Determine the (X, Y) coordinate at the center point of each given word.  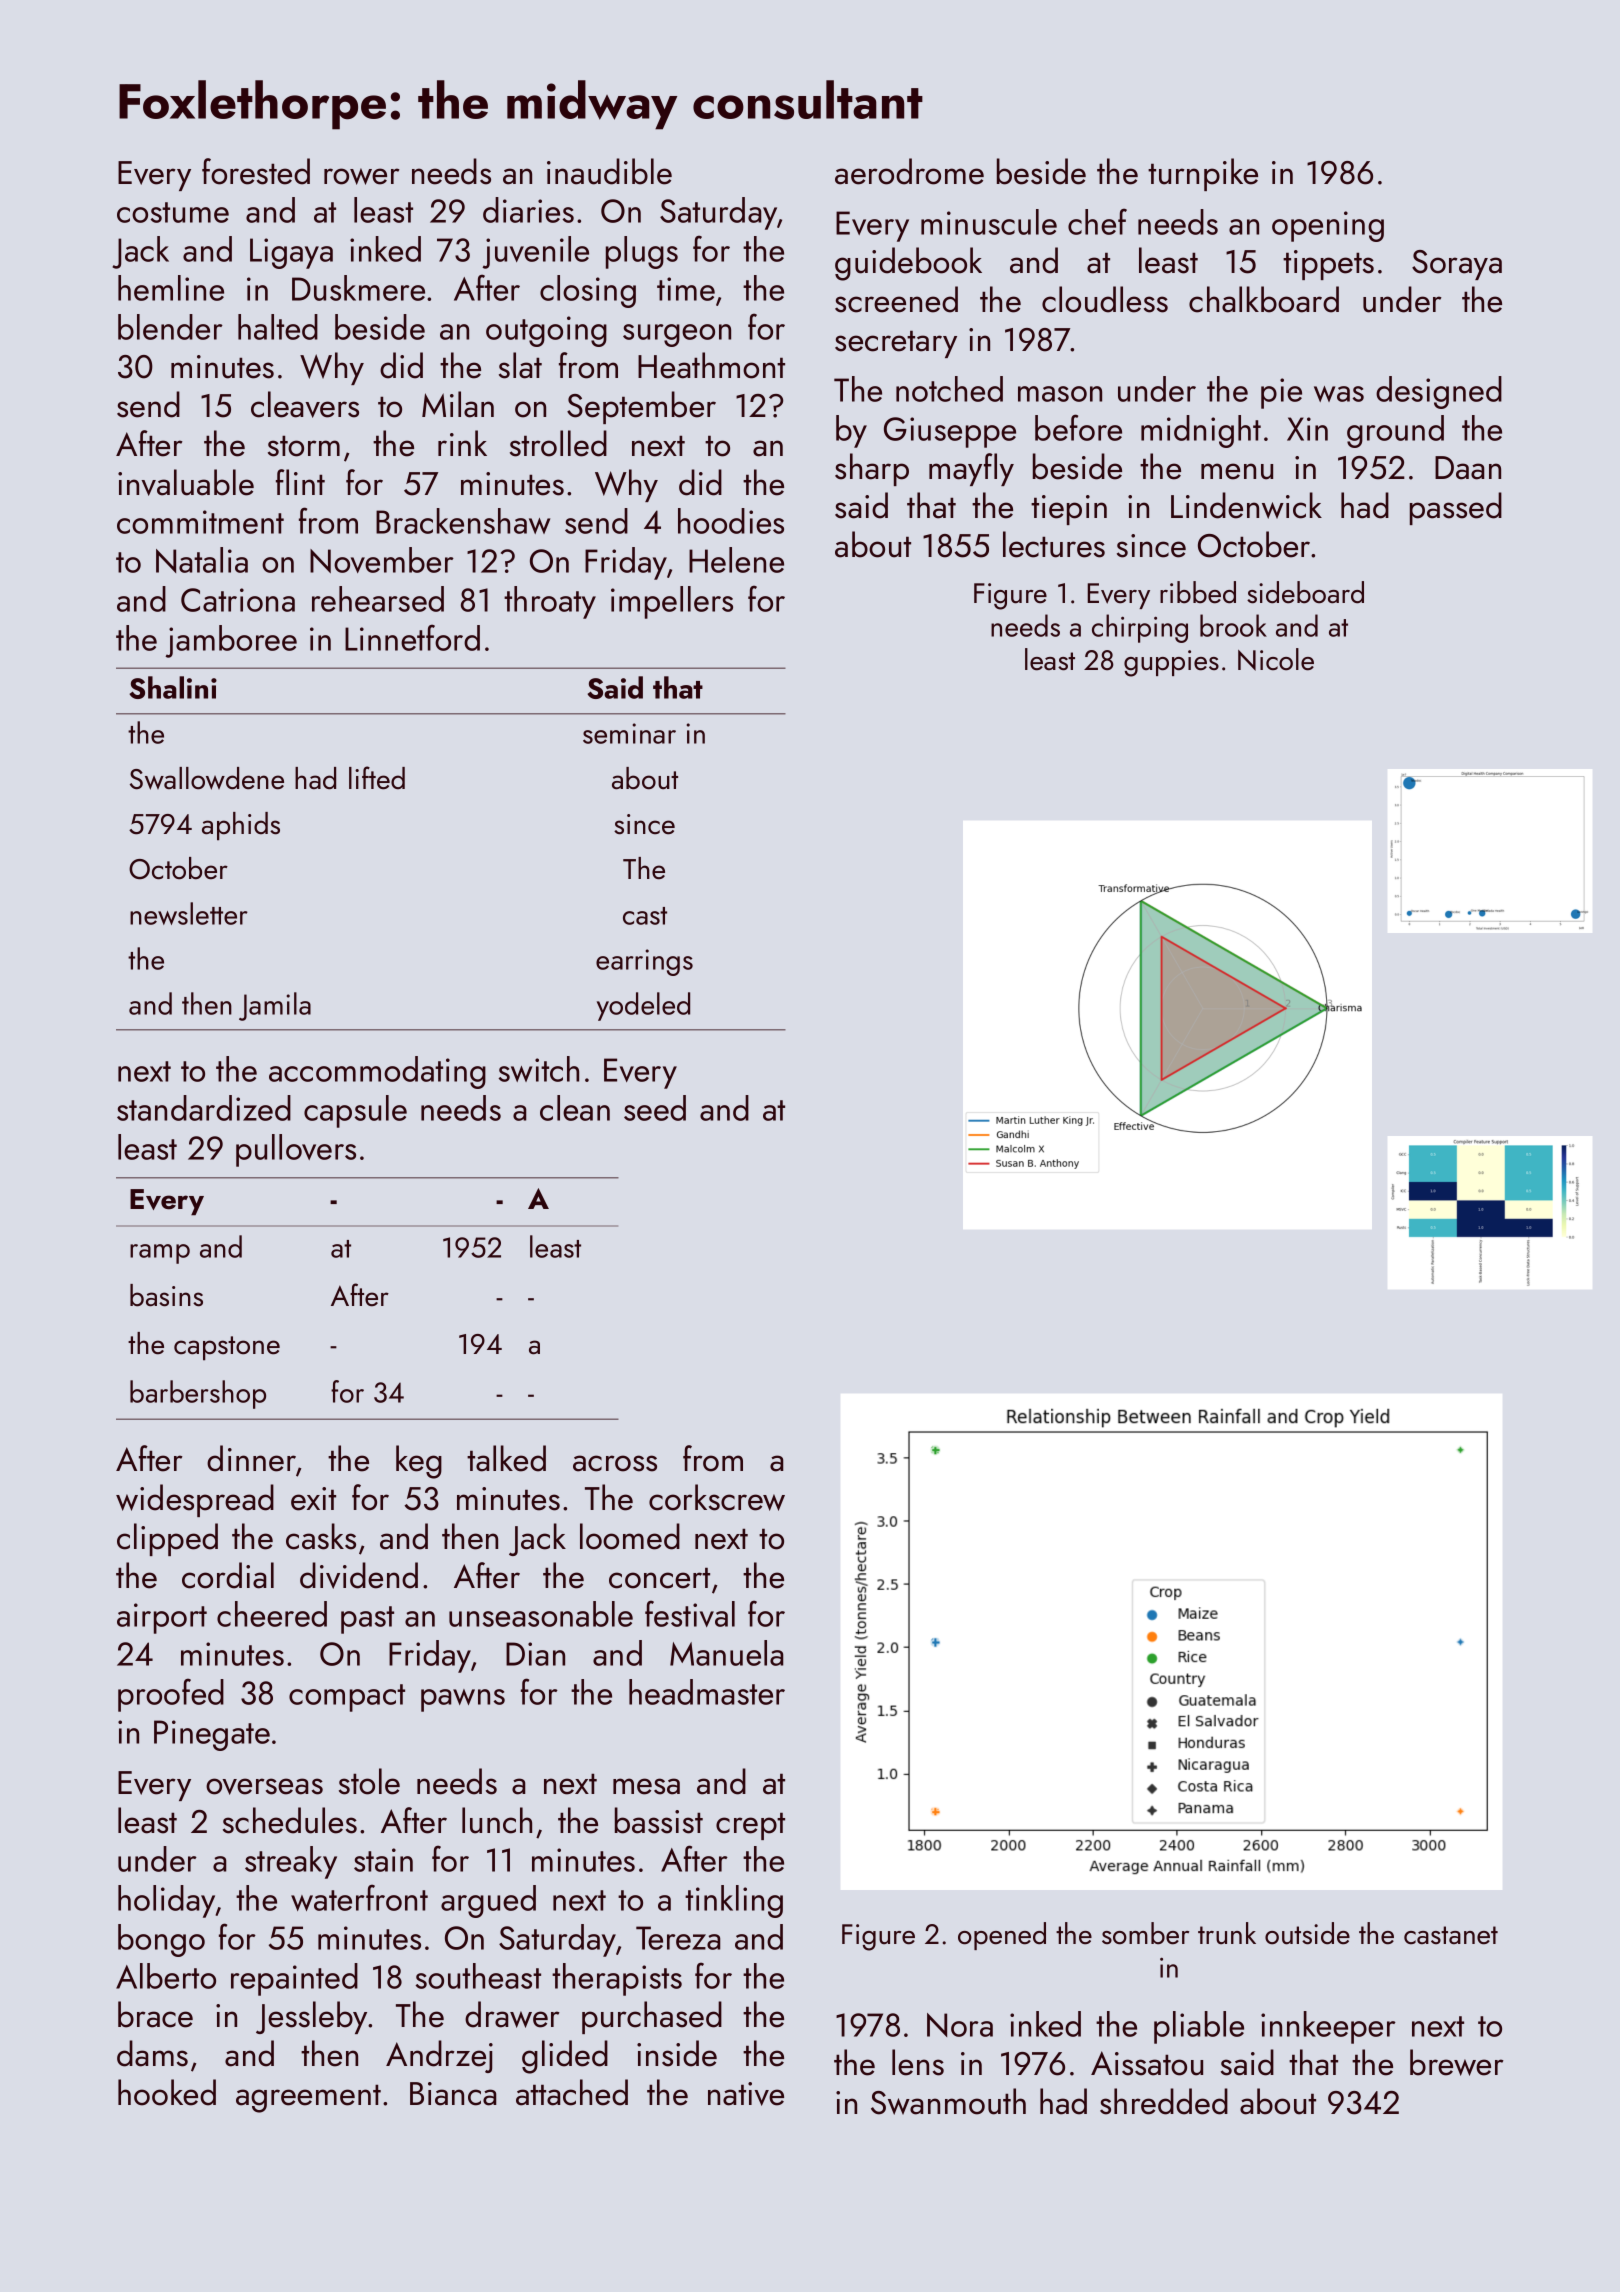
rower (362, 176)
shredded (1164, 2101)
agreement (308, 2098)
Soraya (1457, 265)
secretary (896, 344)
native (746, 2094)
